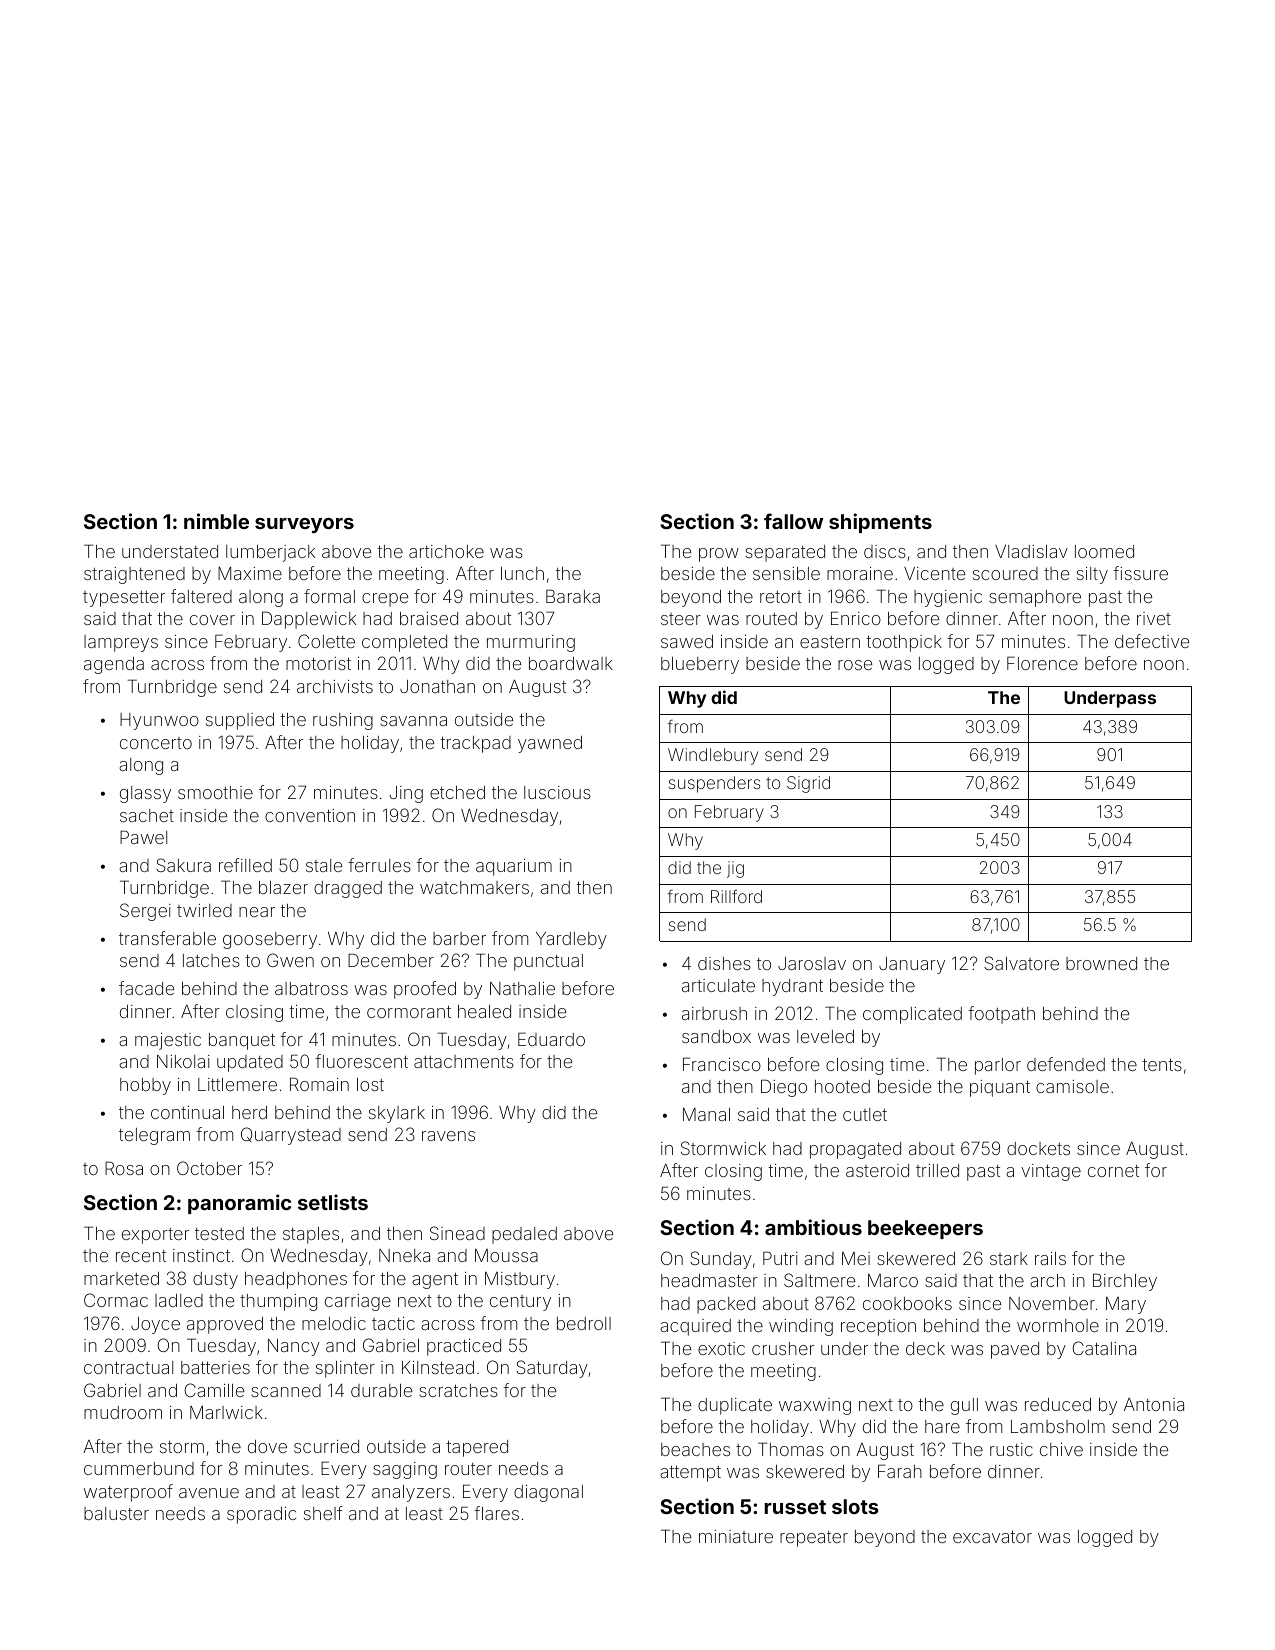 Image resolution: width=1275 pixels, height=1650 pixels. Describe the element at coordinates (385, 600) in the screenshot. I see `crepe` at that location.
